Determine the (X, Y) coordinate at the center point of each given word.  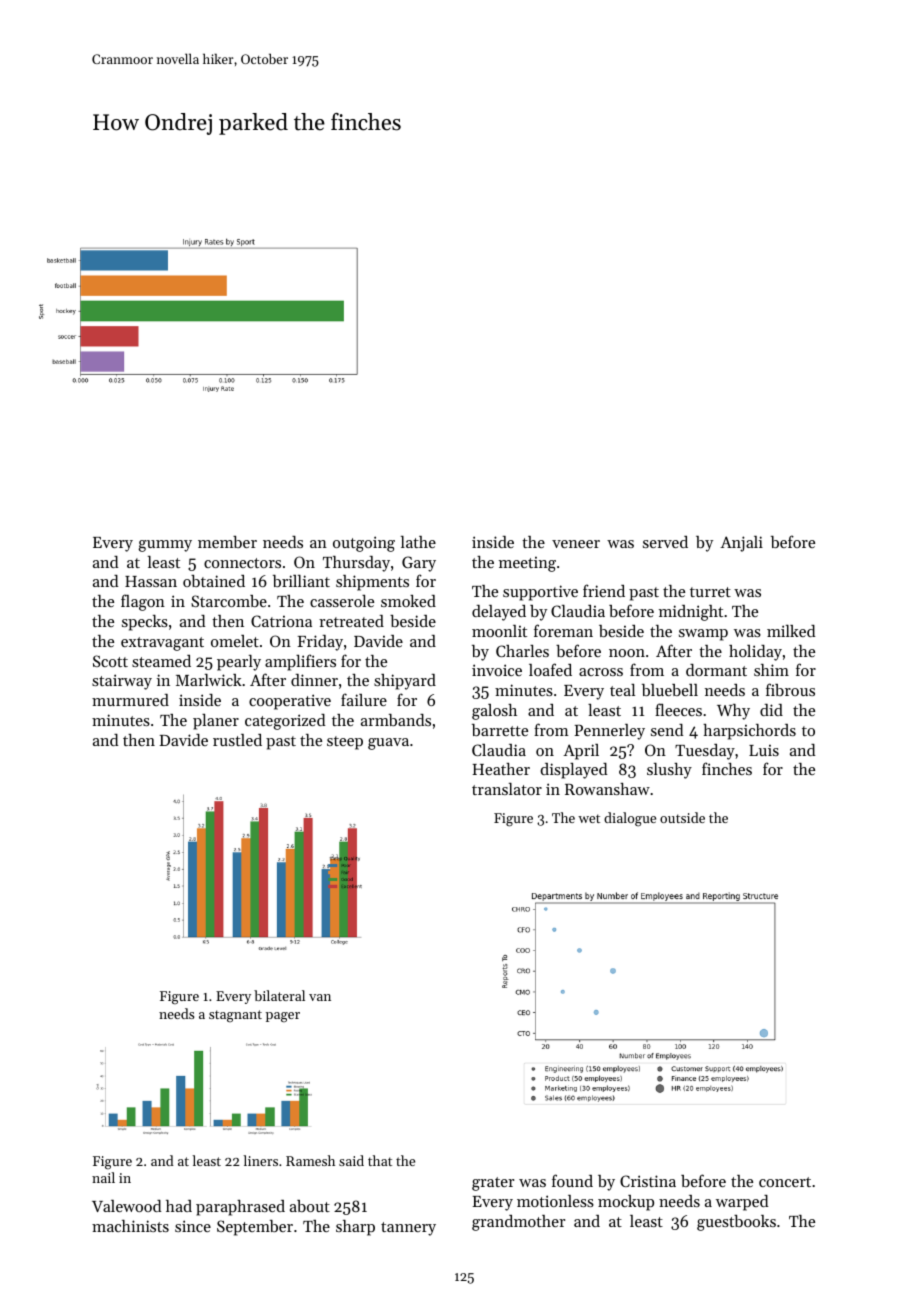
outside (682, 817)
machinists (130, 1226)
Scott (110, 661)
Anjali (741, 544)
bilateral (279, 995)
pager (283, 1017)
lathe (418, 542)
